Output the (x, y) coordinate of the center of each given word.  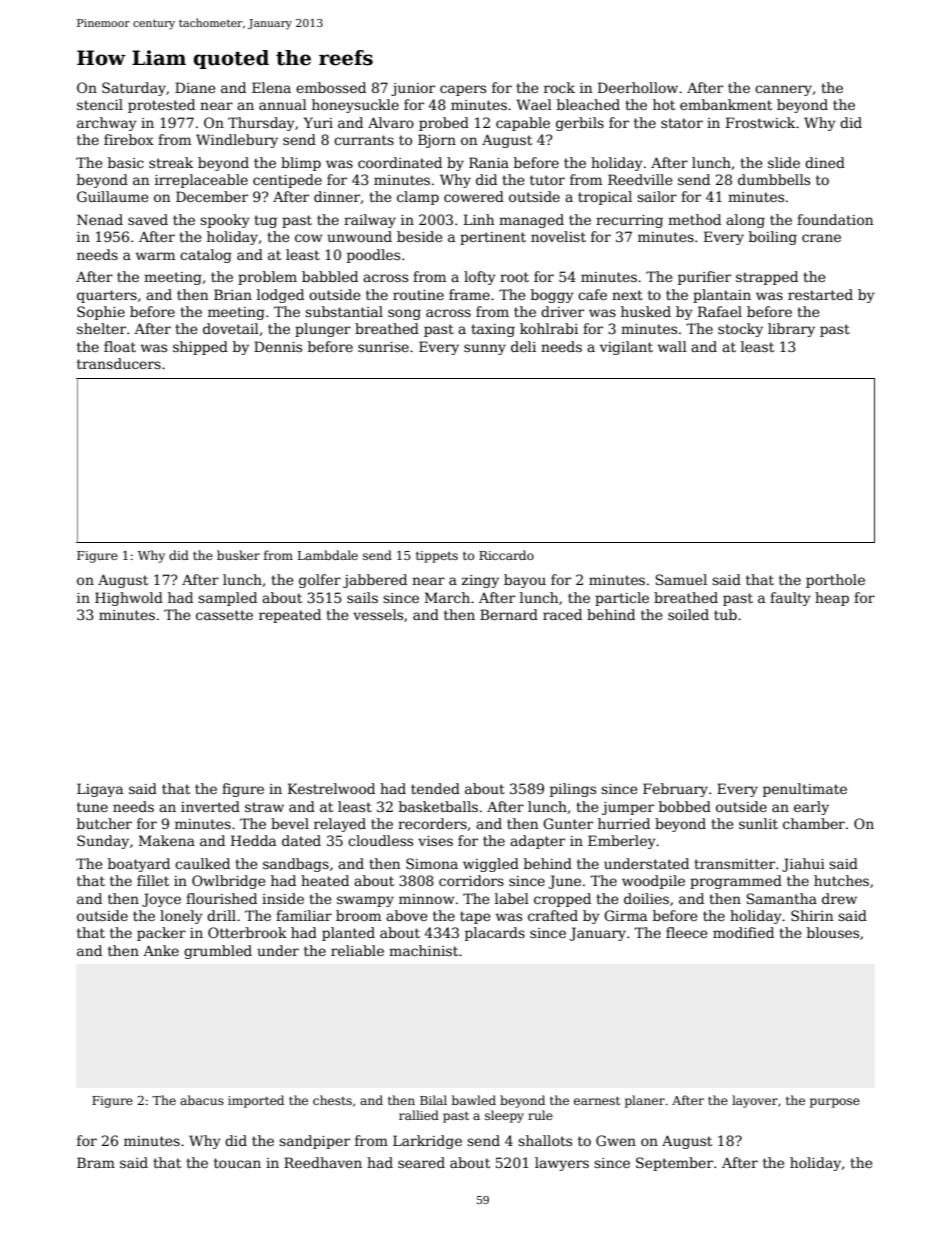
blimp (301, 164)
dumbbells (774, 179)
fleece (687, 932)
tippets (437, 557)
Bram (96, 1162)
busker (238, 555)
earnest (597, 1101)
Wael (534, 104)
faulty (790, 599)
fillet (153, 880)
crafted (553, 915)
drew (839, 898)
